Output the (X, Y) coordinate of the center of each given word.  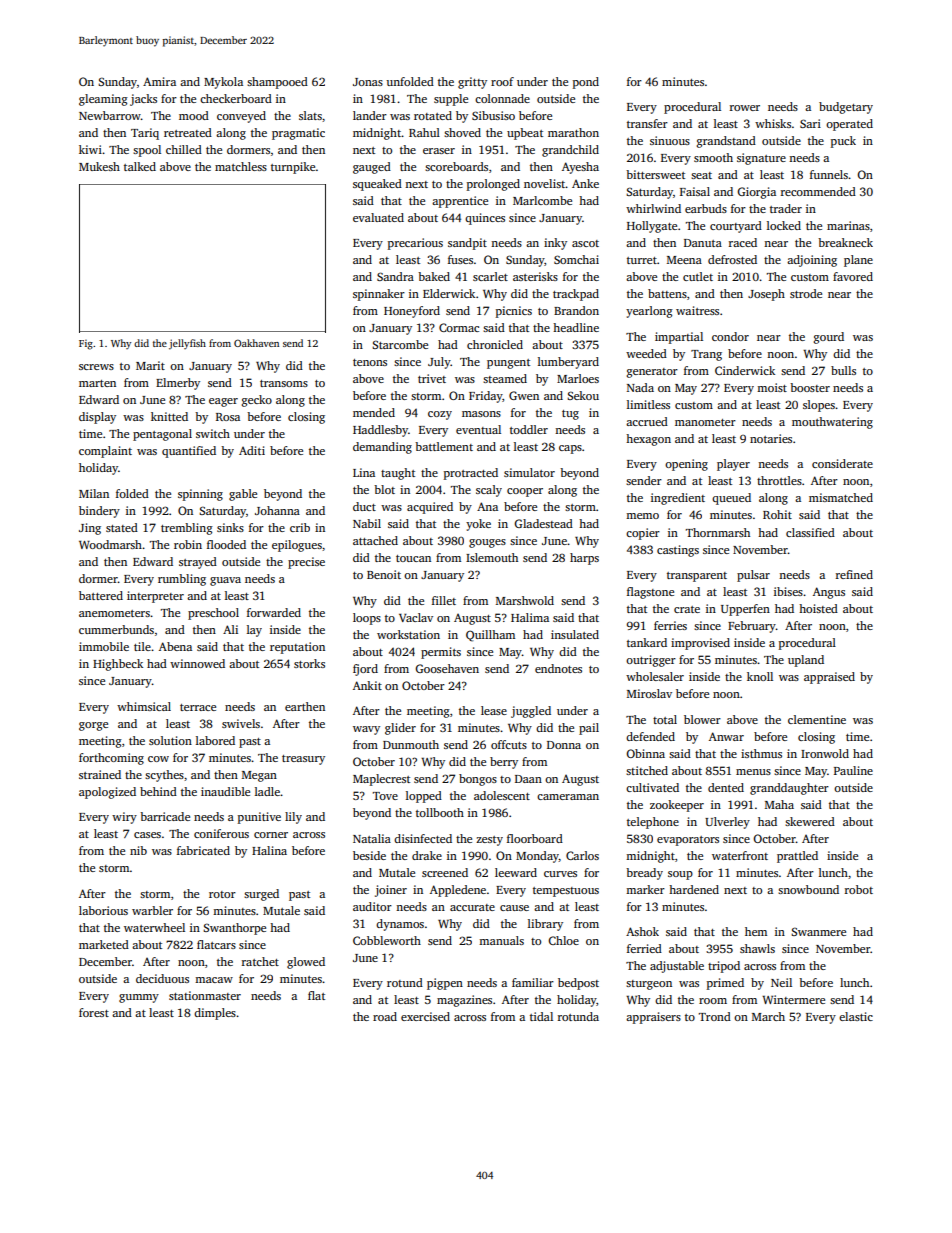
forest (94, 1012)
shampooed (277, 83)
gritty (472, 83)
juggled (531, 712)
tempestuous (566, 892)
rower (745, 108)
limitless (648, 404)
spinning (200, 495)
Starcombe (400, 344)
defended (650, 736)
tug (570, 415)
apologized (107, 793)
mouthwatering (832, 423)
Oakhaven (256, 343)
